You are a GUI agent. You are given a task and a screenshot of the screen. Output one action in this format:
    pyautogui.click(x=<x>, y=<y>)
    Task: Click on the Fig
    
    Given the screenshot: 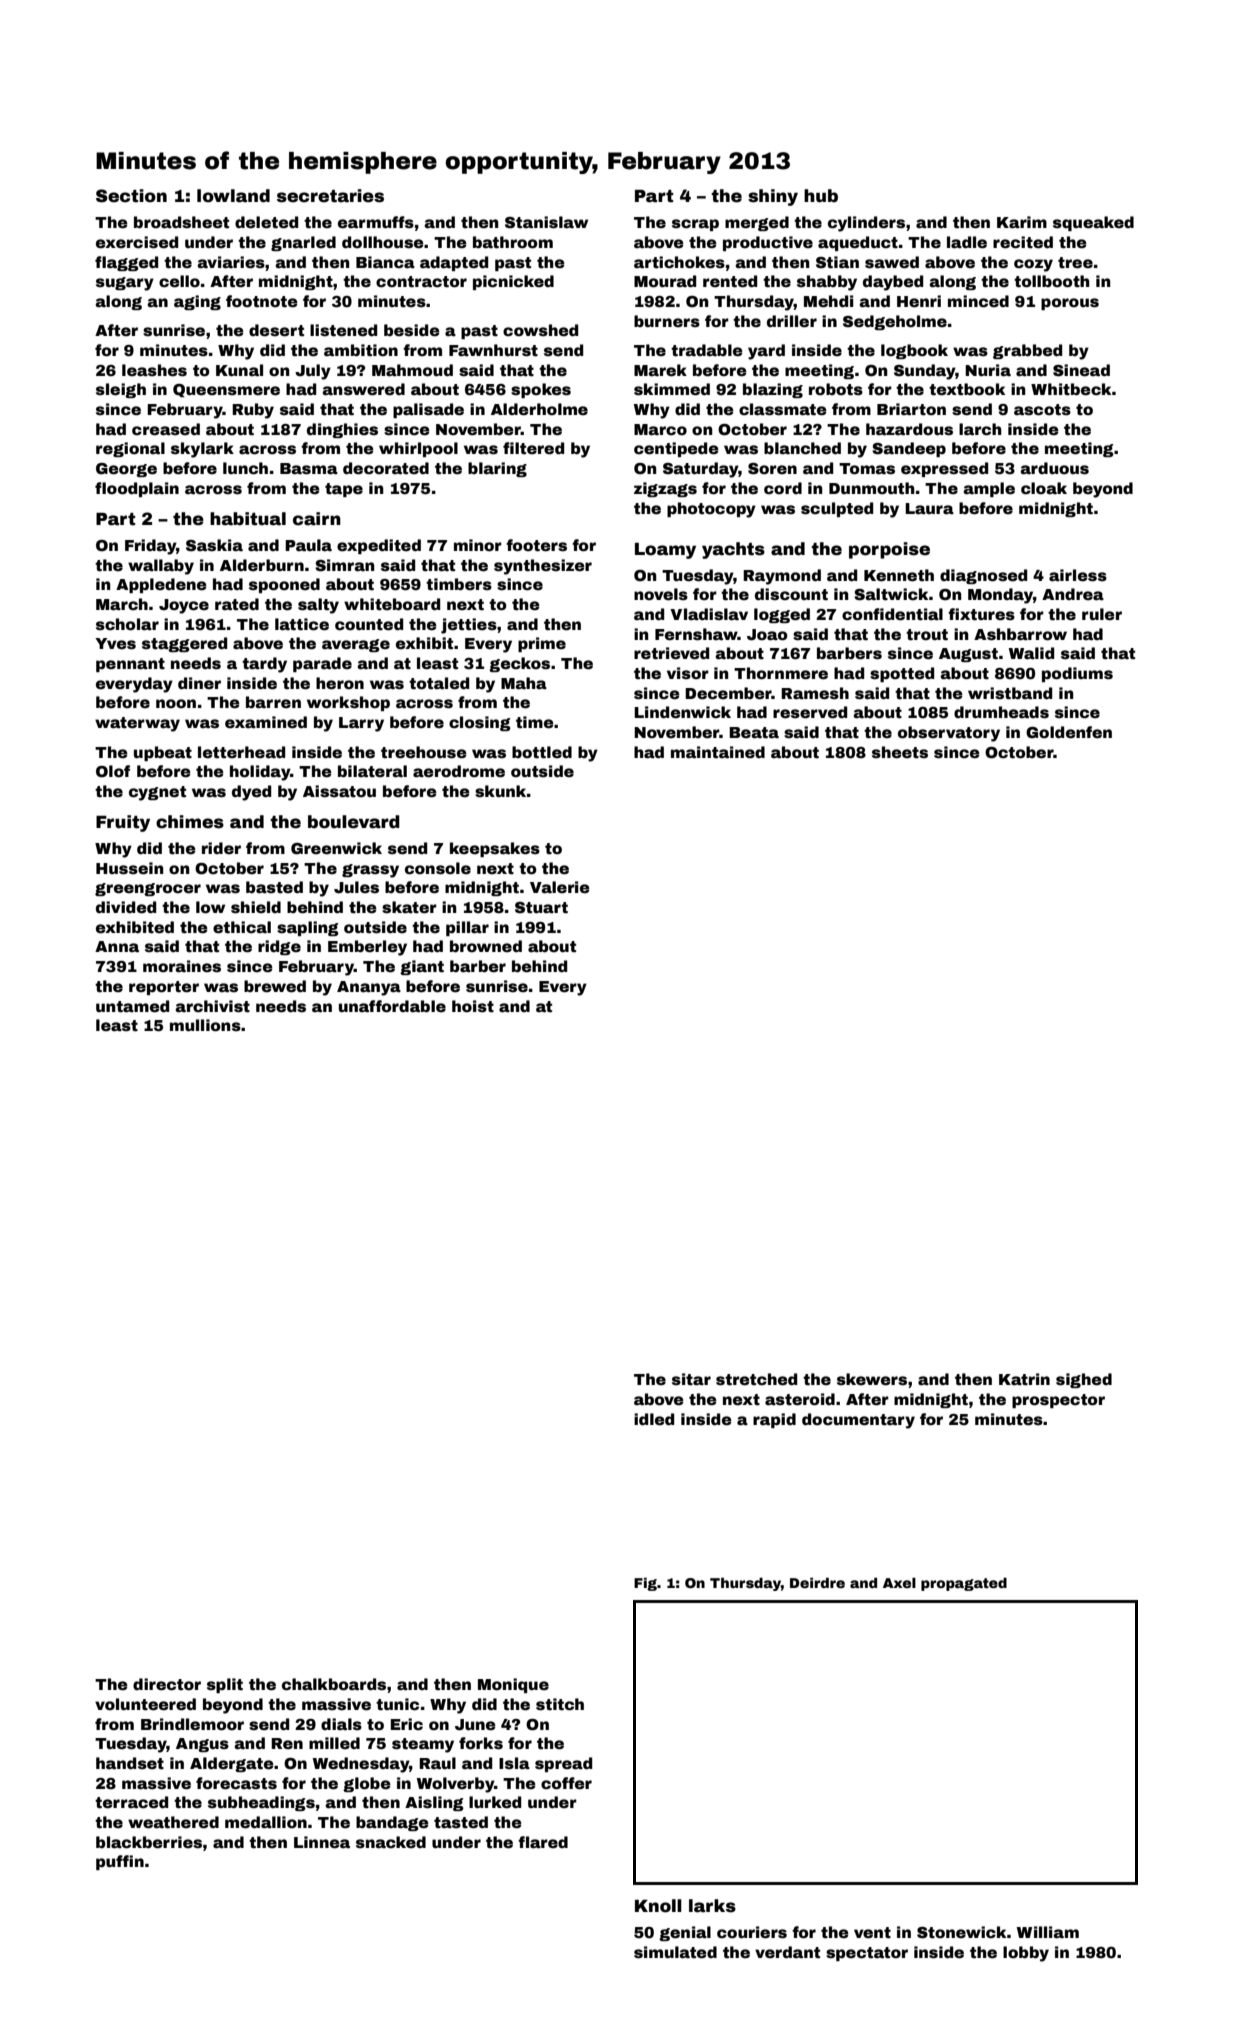 What is the action you would take?
    pyautogui.click(x=645, y=1584)
